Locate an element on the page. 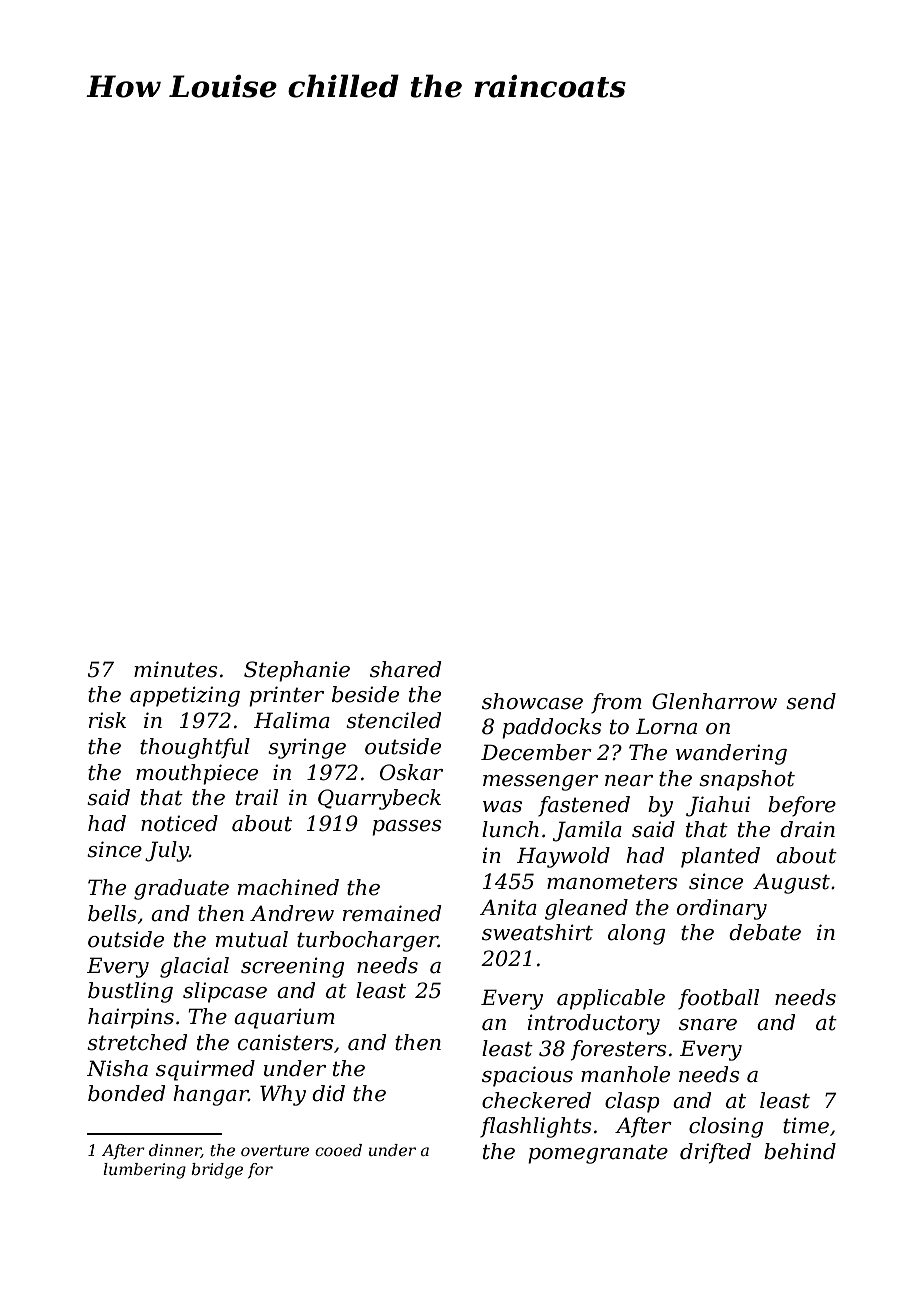  shared is located at coordinates (405, 669).
